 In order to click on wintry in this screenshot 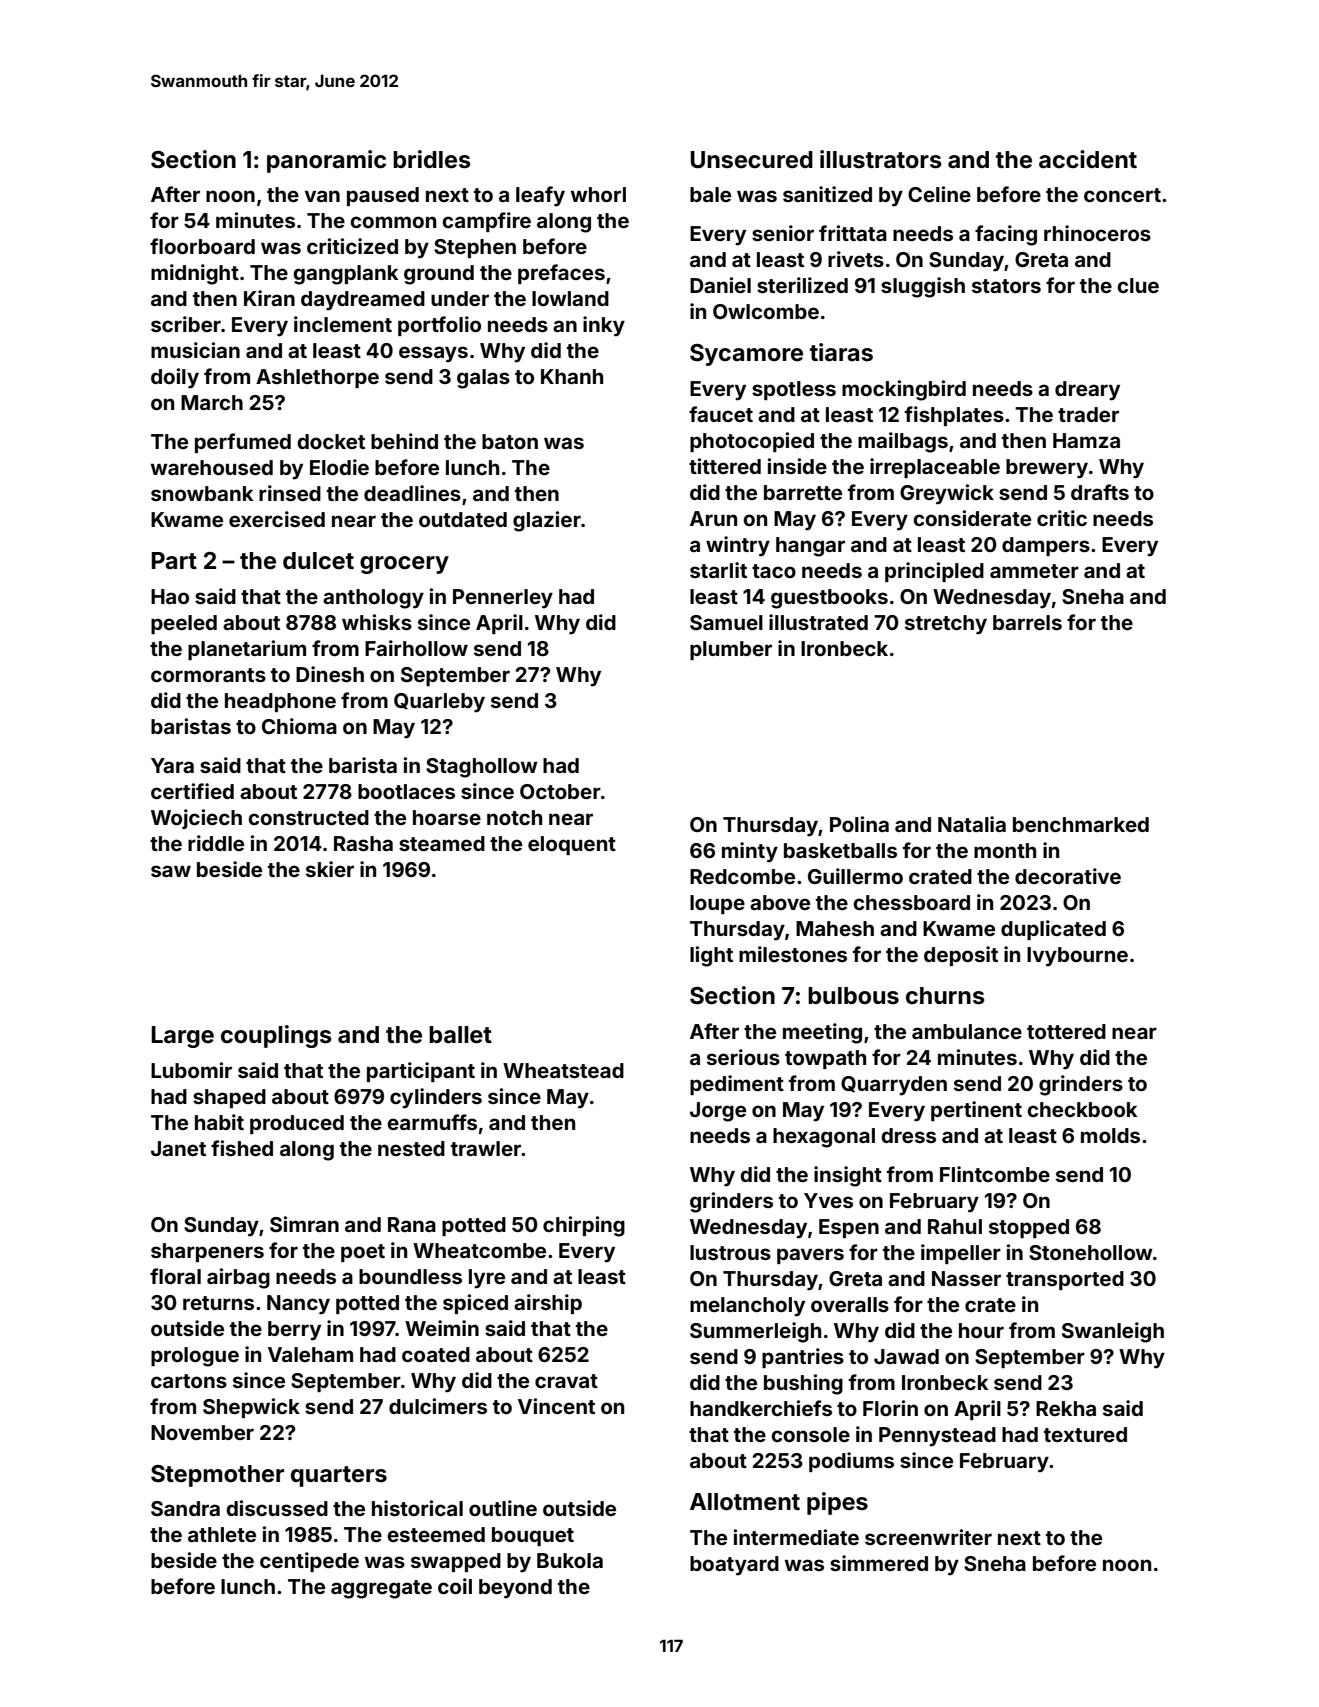, I will do `click(738, 546)`.
